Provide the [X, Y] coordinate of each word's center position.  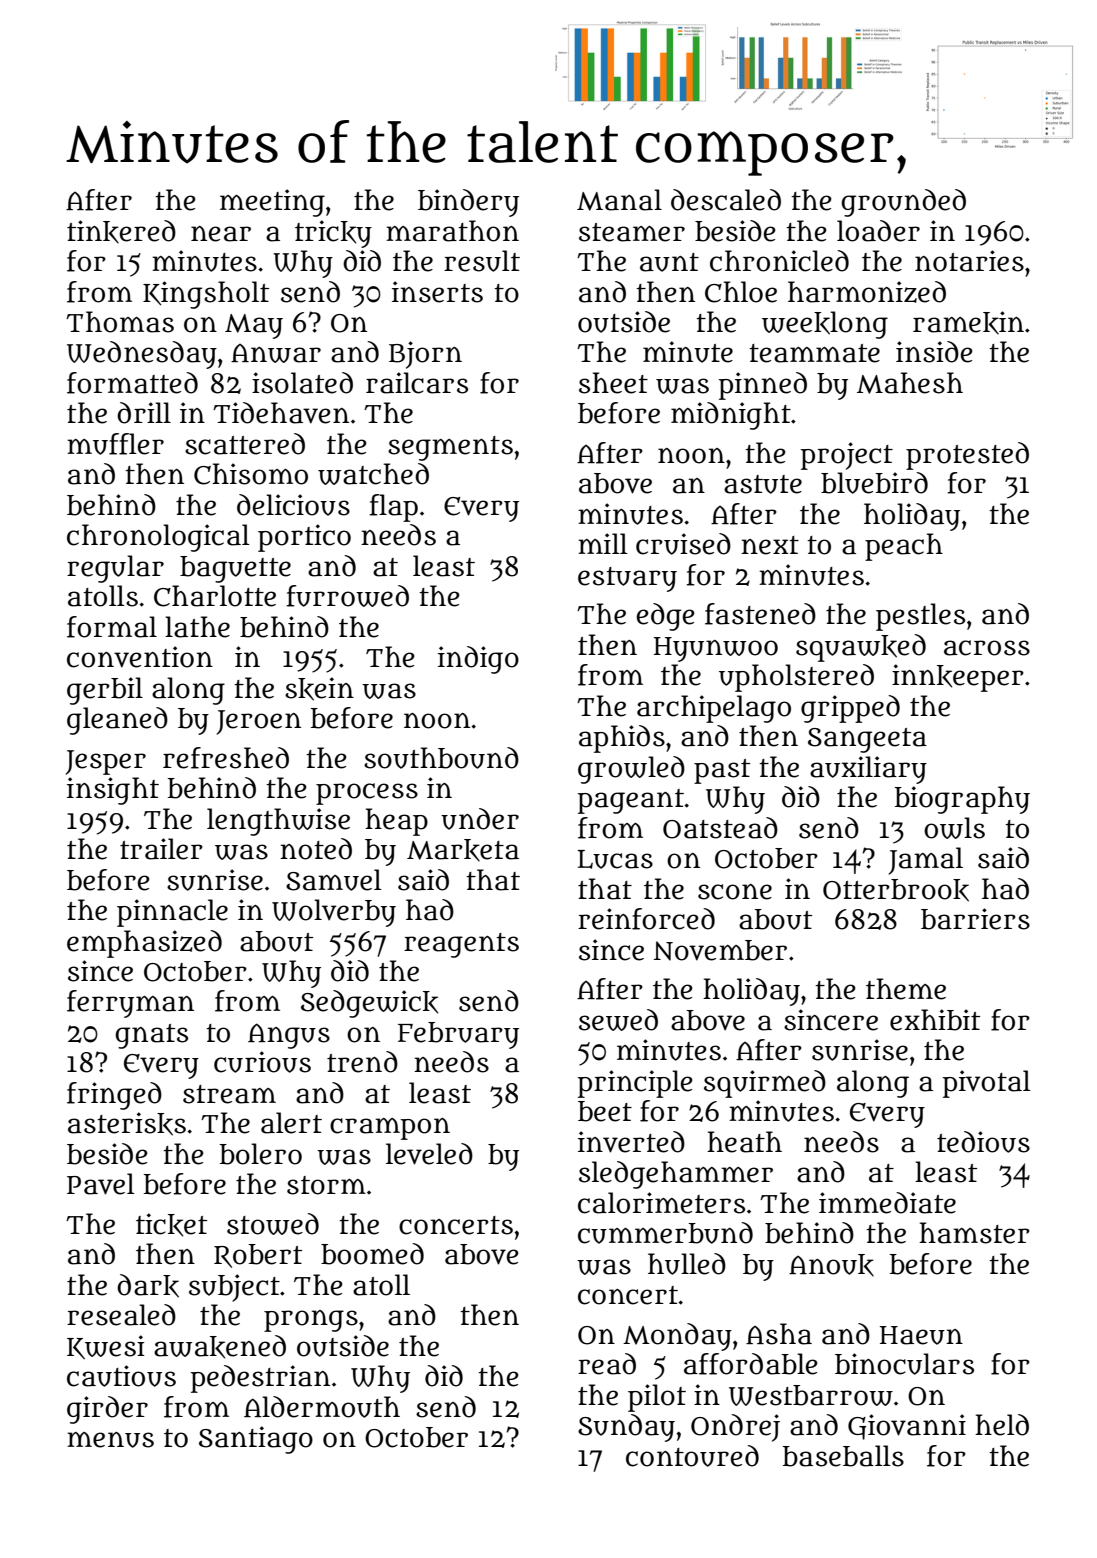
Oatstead [720, 828]
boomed [372, 1254]
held [1002, 1425]
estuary [627, 579]
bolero [261, 1154]
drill [144, 413]
